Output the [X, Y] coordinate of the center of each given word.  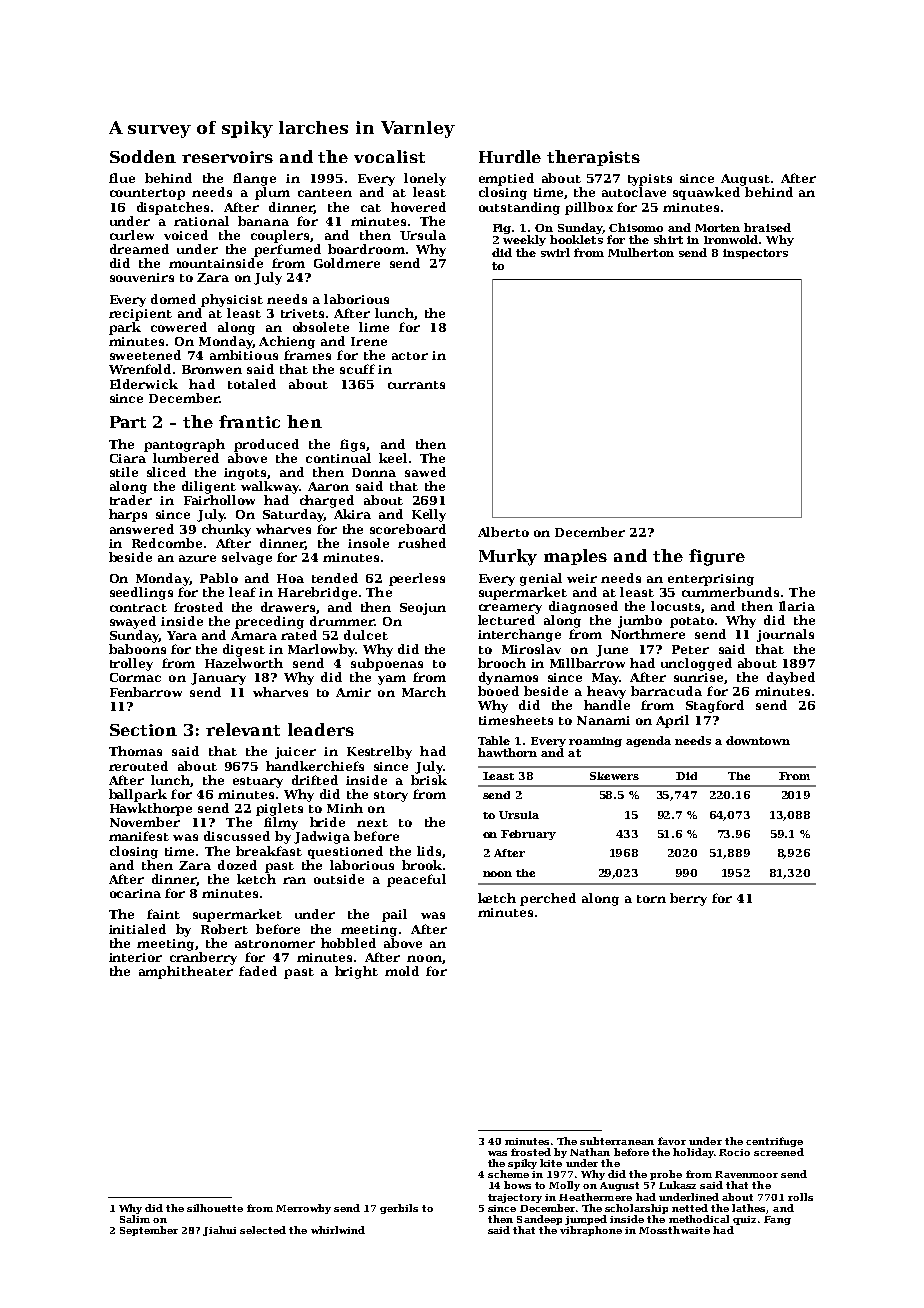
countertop [147, 194]
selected [263, 1230]
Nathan [590, 1152]
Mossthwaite [674, 1230]
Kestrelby [379, 752]
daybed [791, 678]
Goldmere [347, 263]
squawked [706, 193]
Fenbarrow [146, 692]
